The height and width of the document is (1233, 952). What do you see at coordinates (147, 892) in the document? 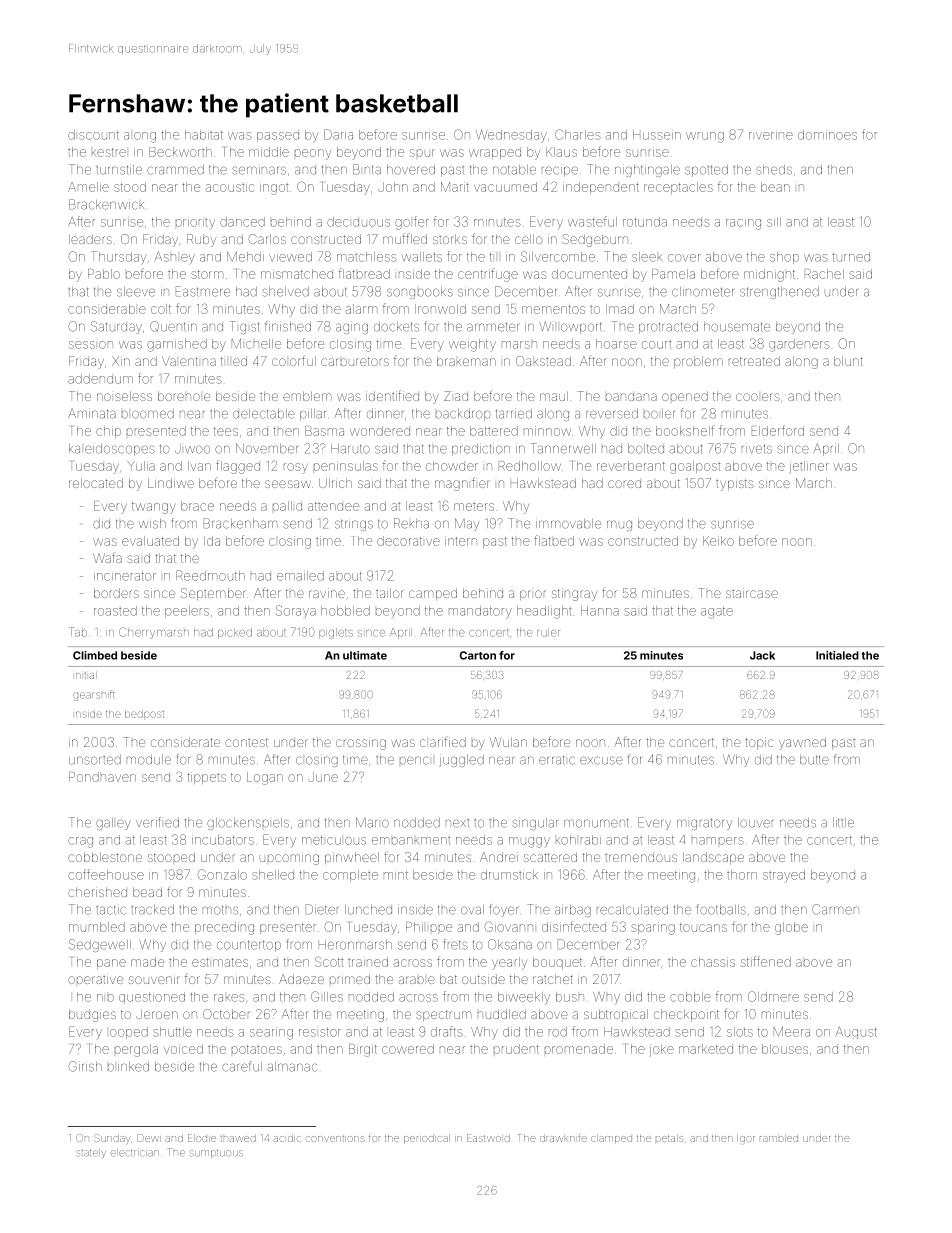
I see `bead` at bounding box center [147, 892].
